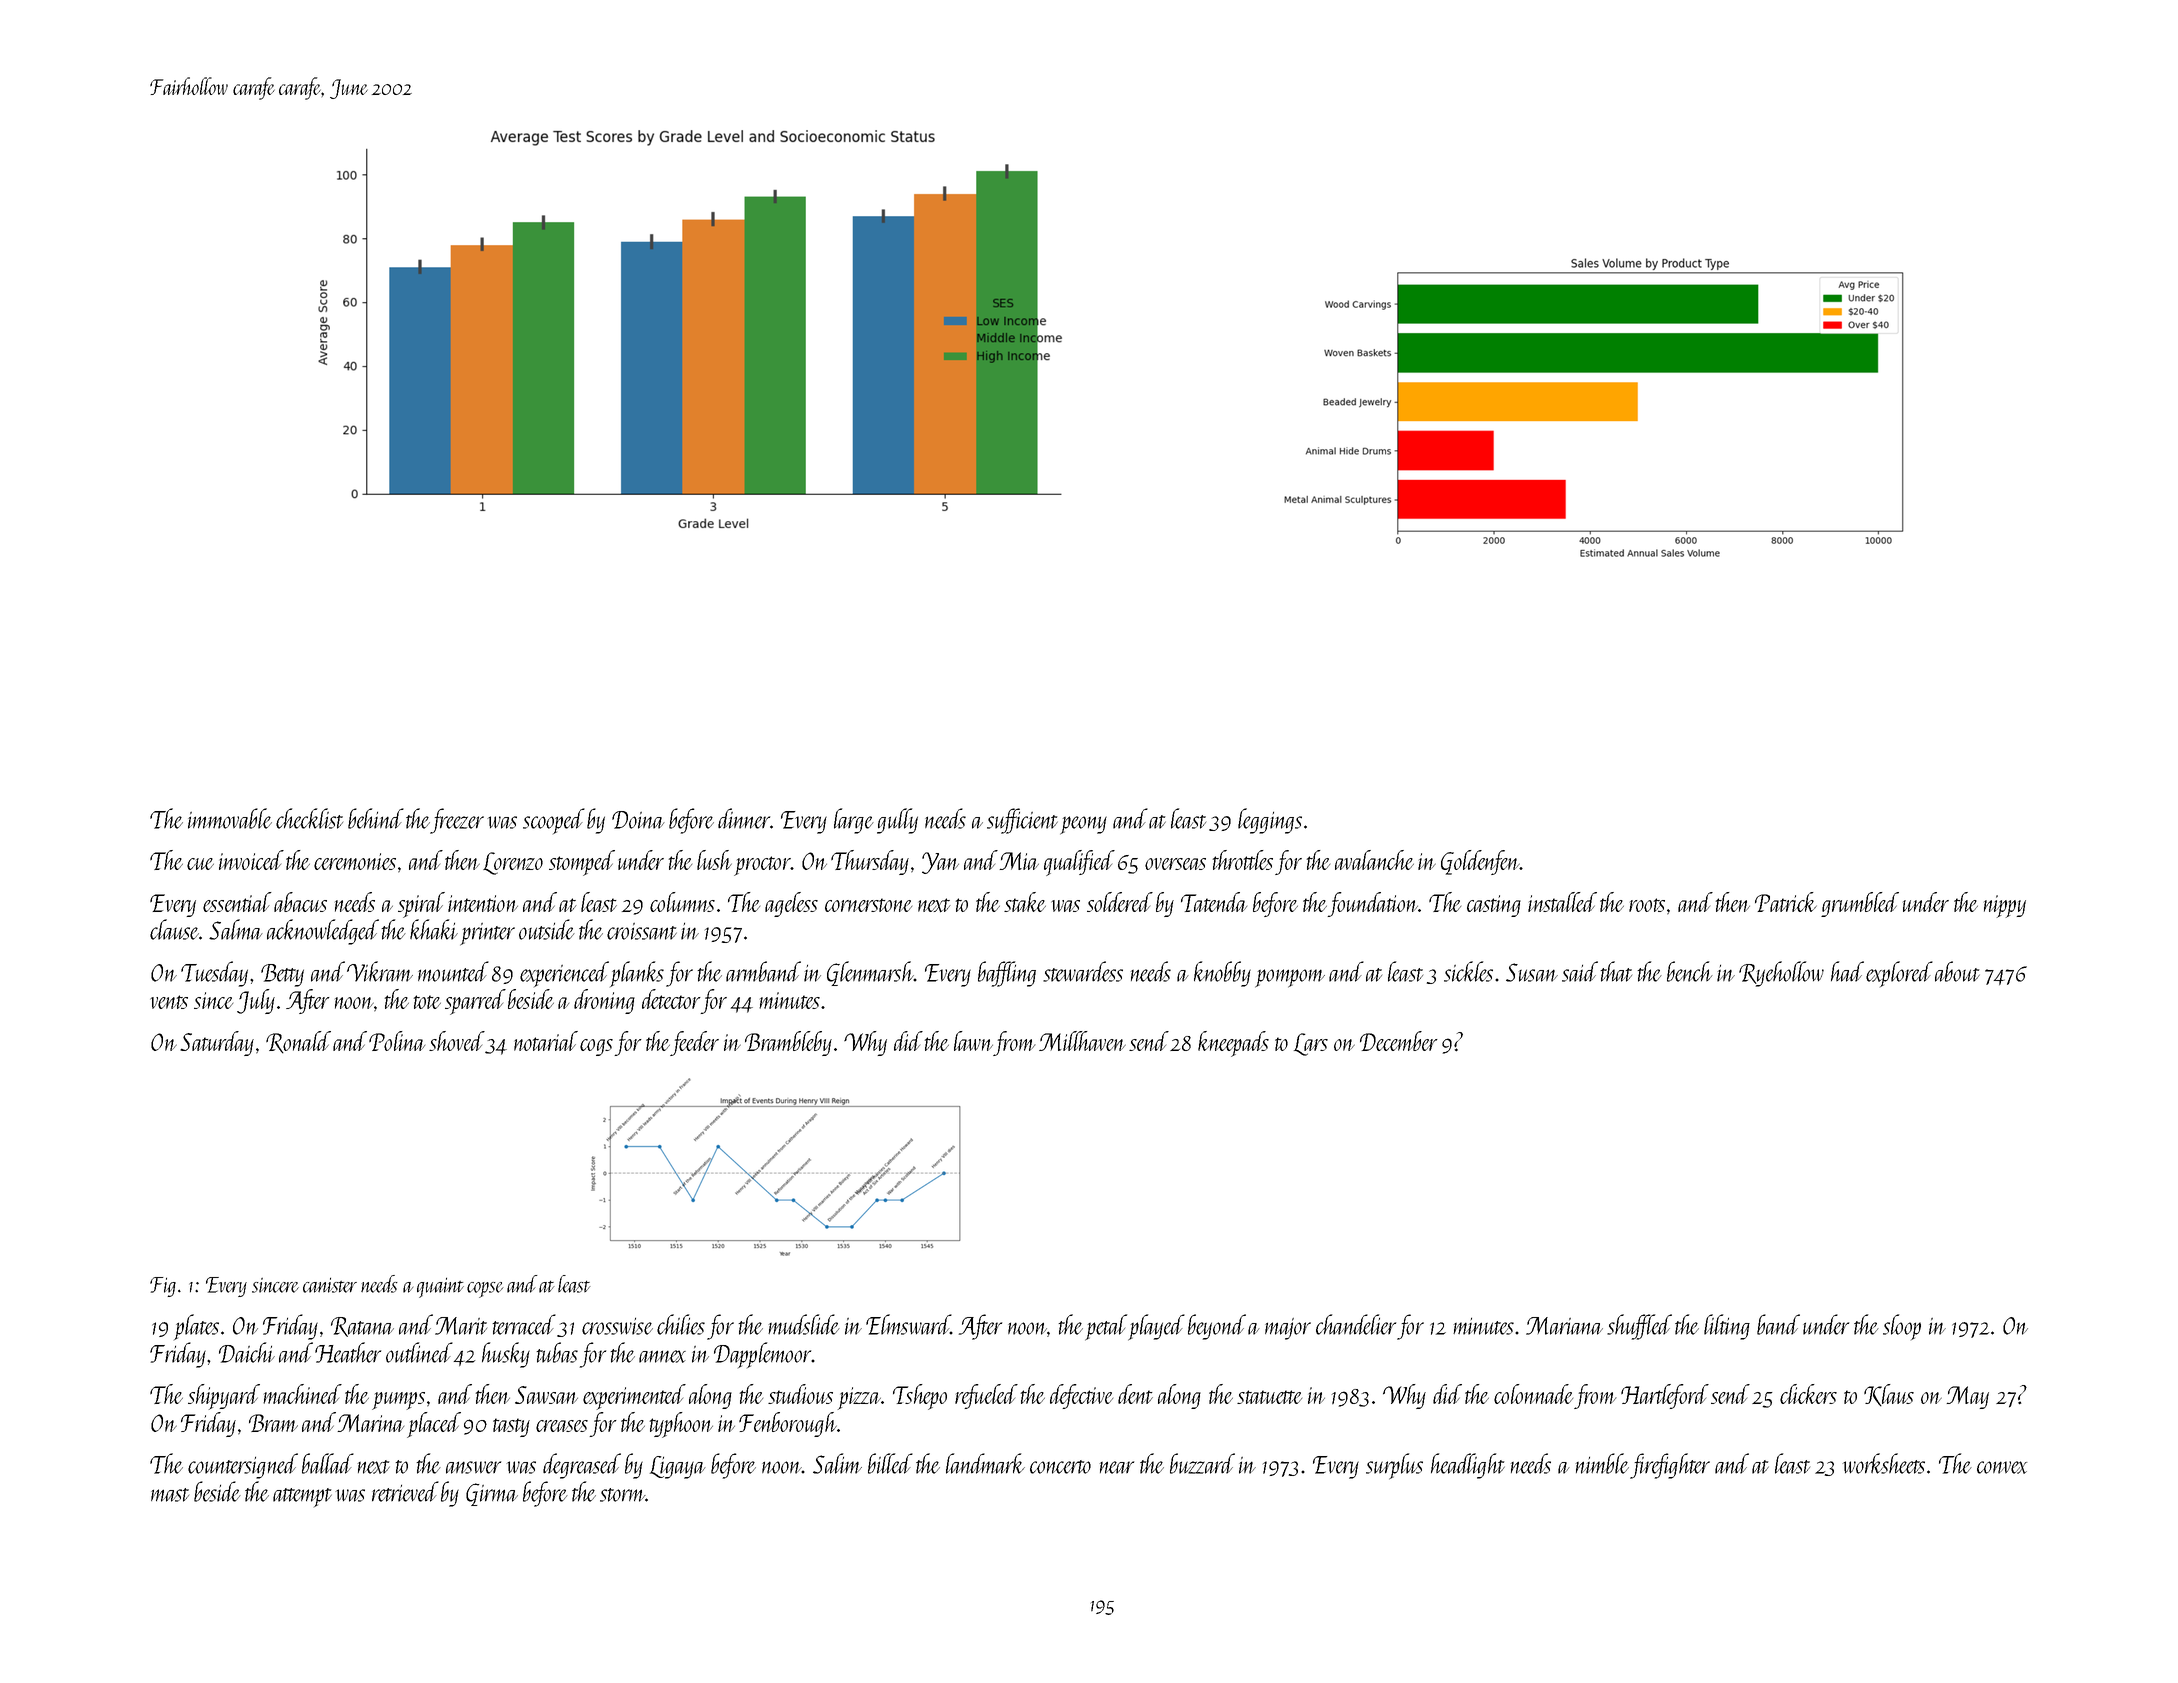 The height and width of the screenshot is (1683, 2178). Describe the element at coordinates (302, 1497) in the screenshot. I see `attempt` at that location.
